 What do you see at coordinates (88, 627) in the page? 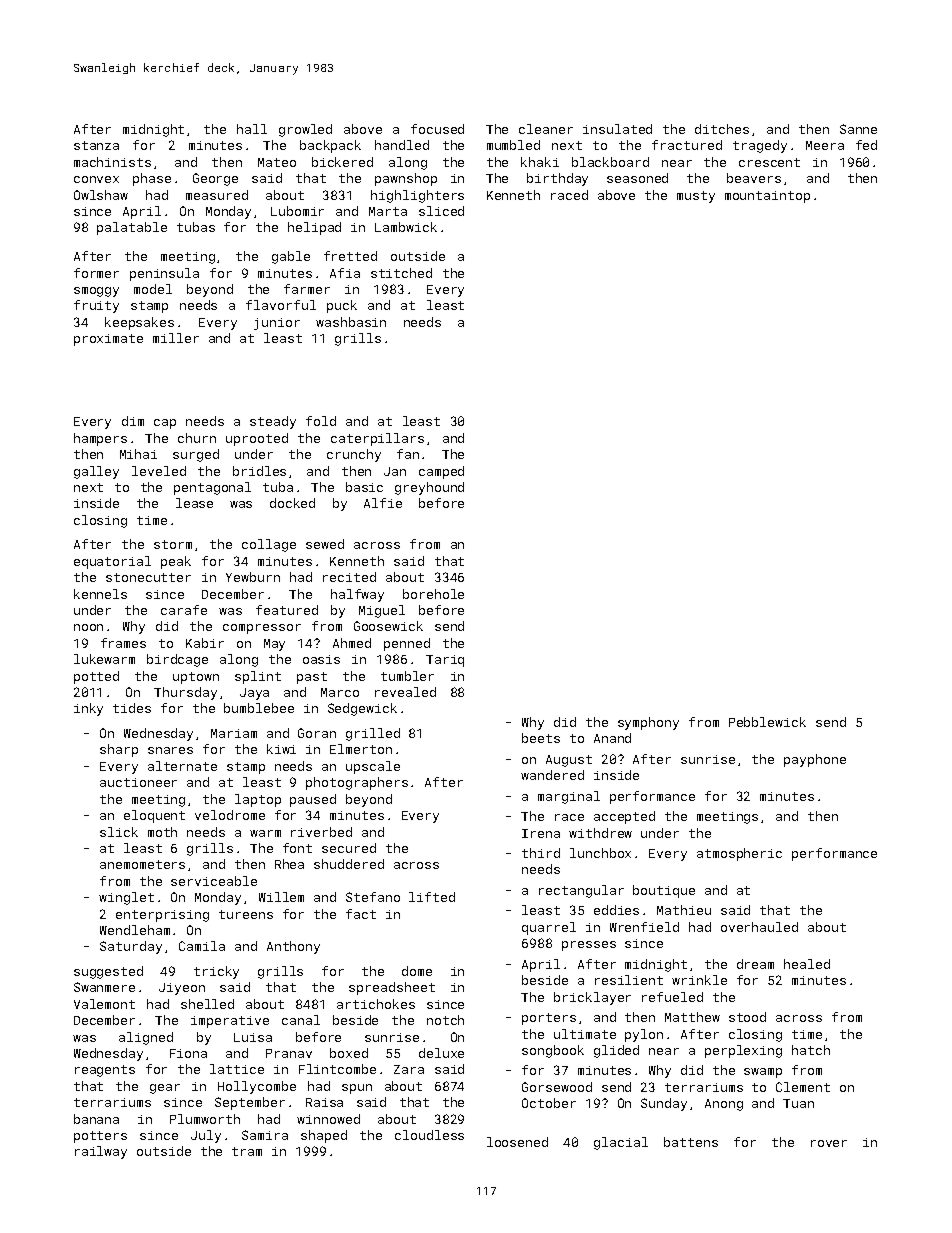
I see `noon` at bounding box center [88, 627].
